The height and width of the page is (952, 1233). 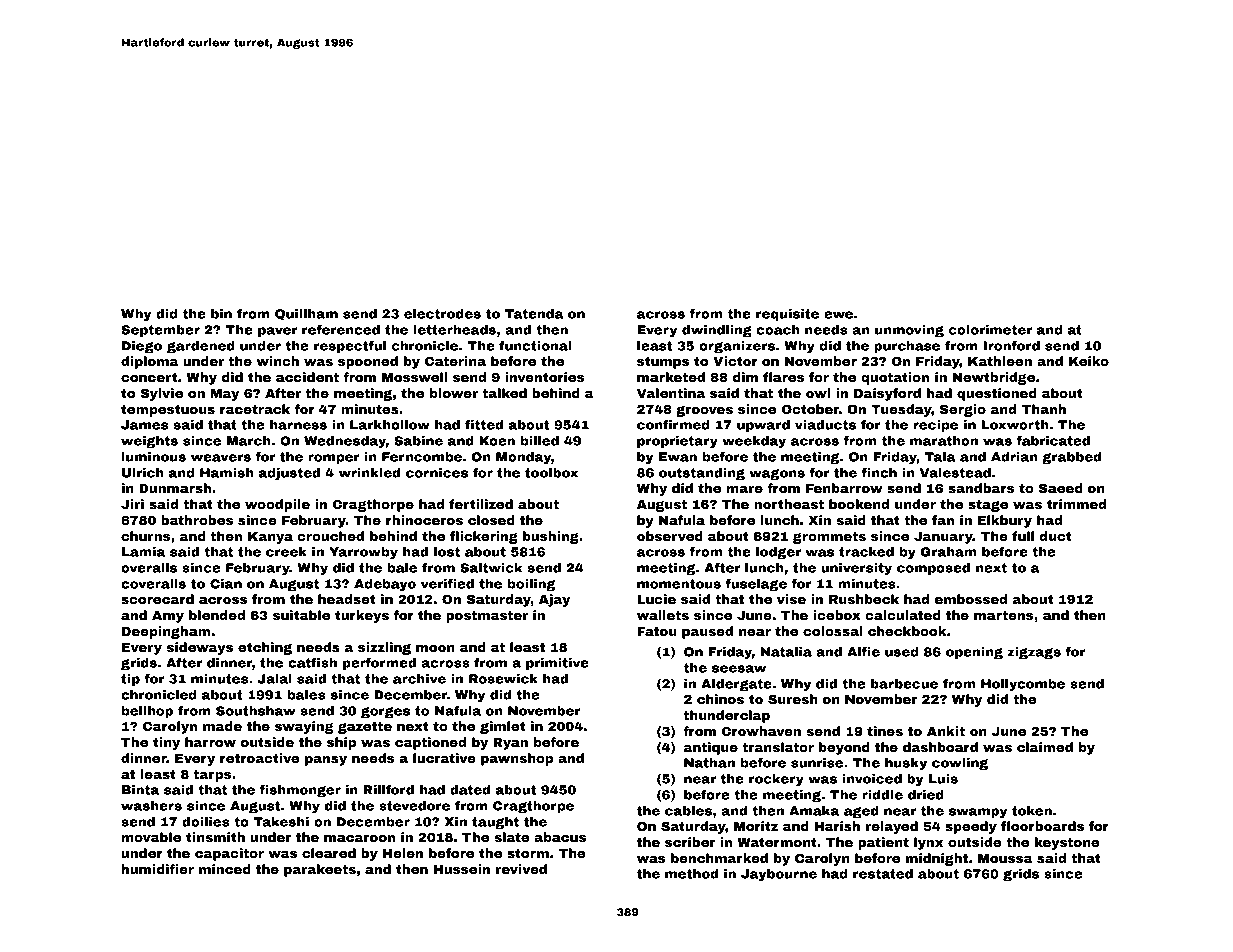 I want to click on claimed, so click(x=1045, y=747).
